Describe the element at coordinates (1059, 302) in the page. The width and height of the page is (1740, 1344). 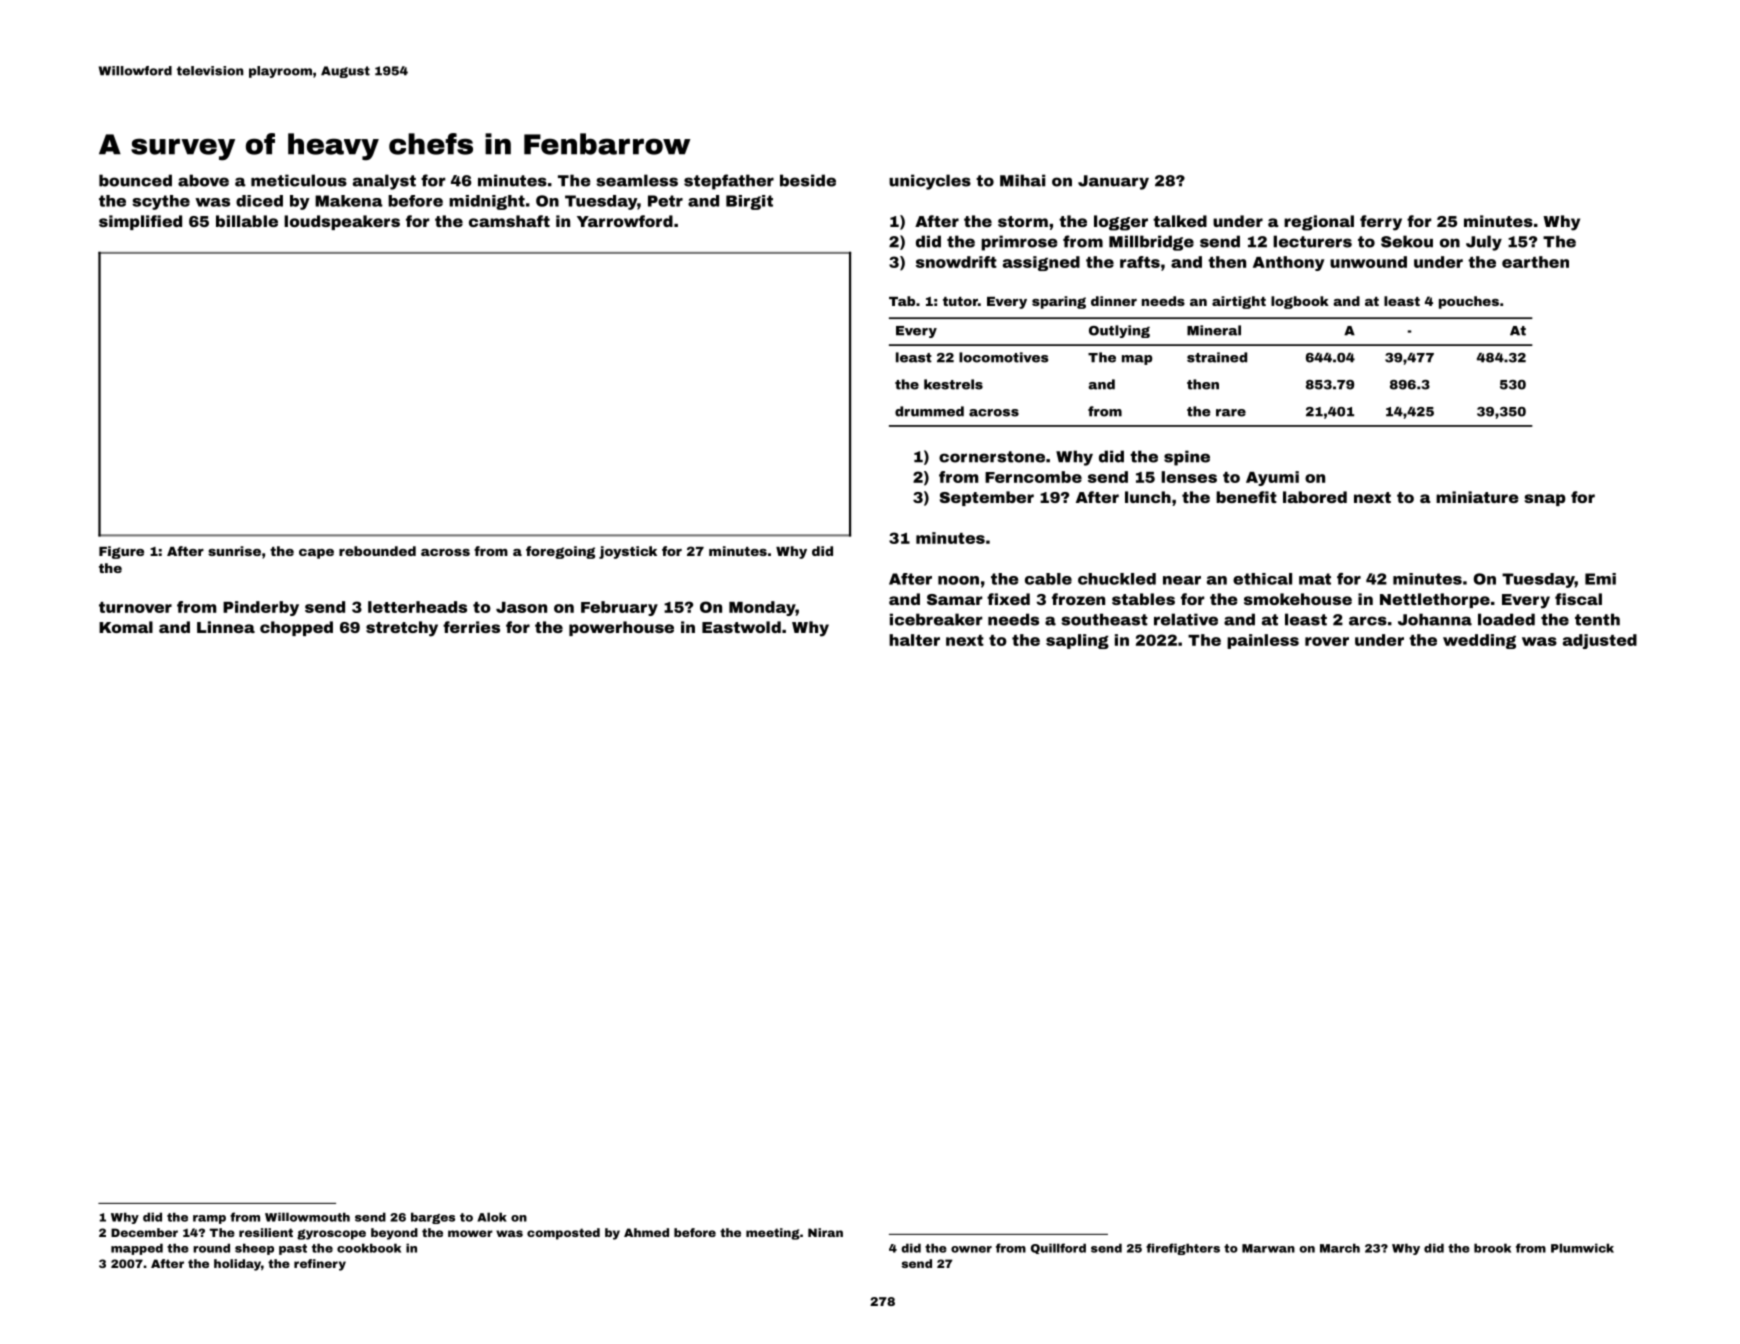
I see `sparing` at that location.
